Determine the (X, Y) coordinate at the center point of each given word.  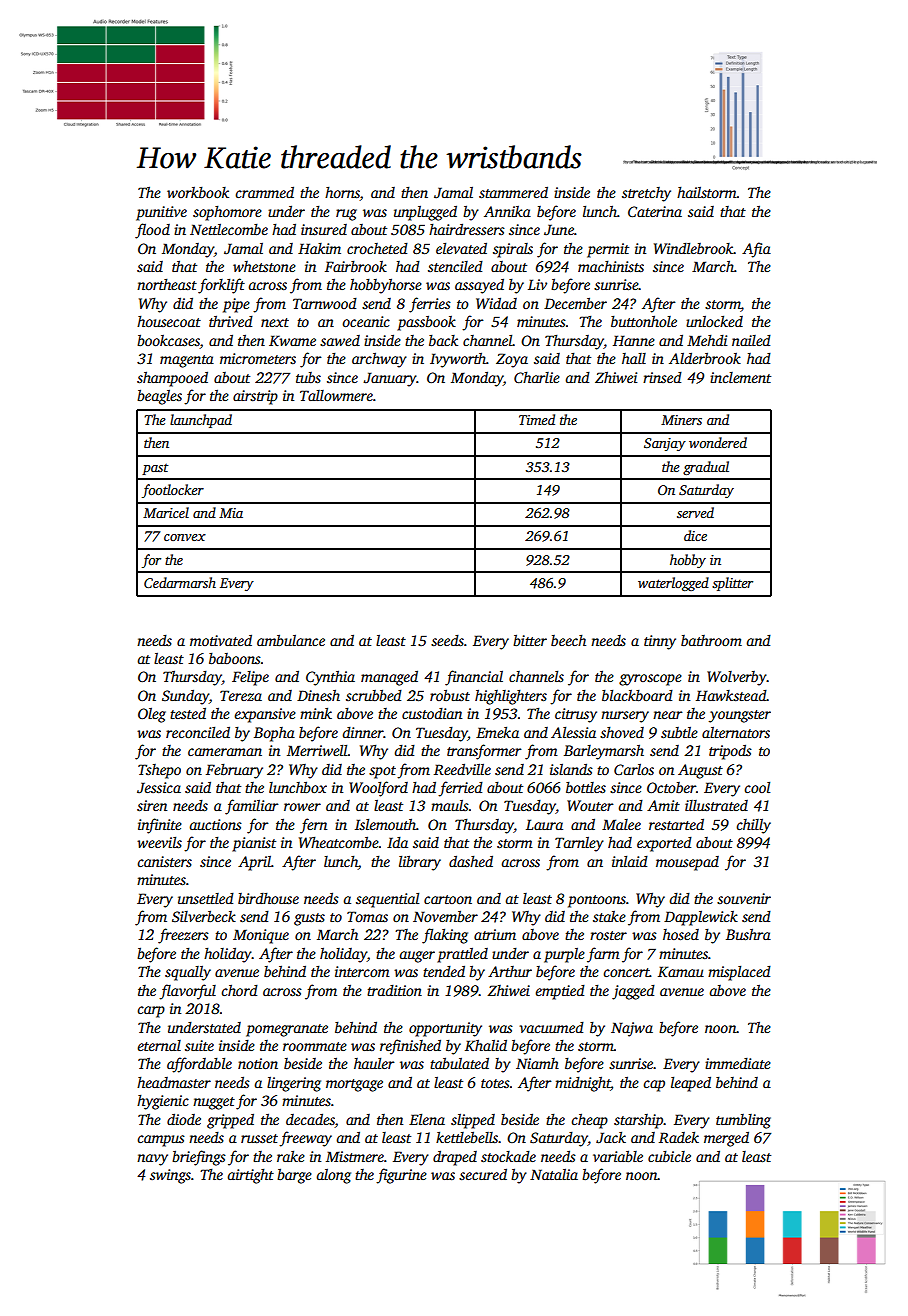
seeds (447, 640)
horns (342, 193)
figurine (401, 1176)
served (695, 512)
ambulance (291, 640)
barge (294, 1176)
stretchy (646, 194)
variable (618, 1156)
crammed (264, 192)
